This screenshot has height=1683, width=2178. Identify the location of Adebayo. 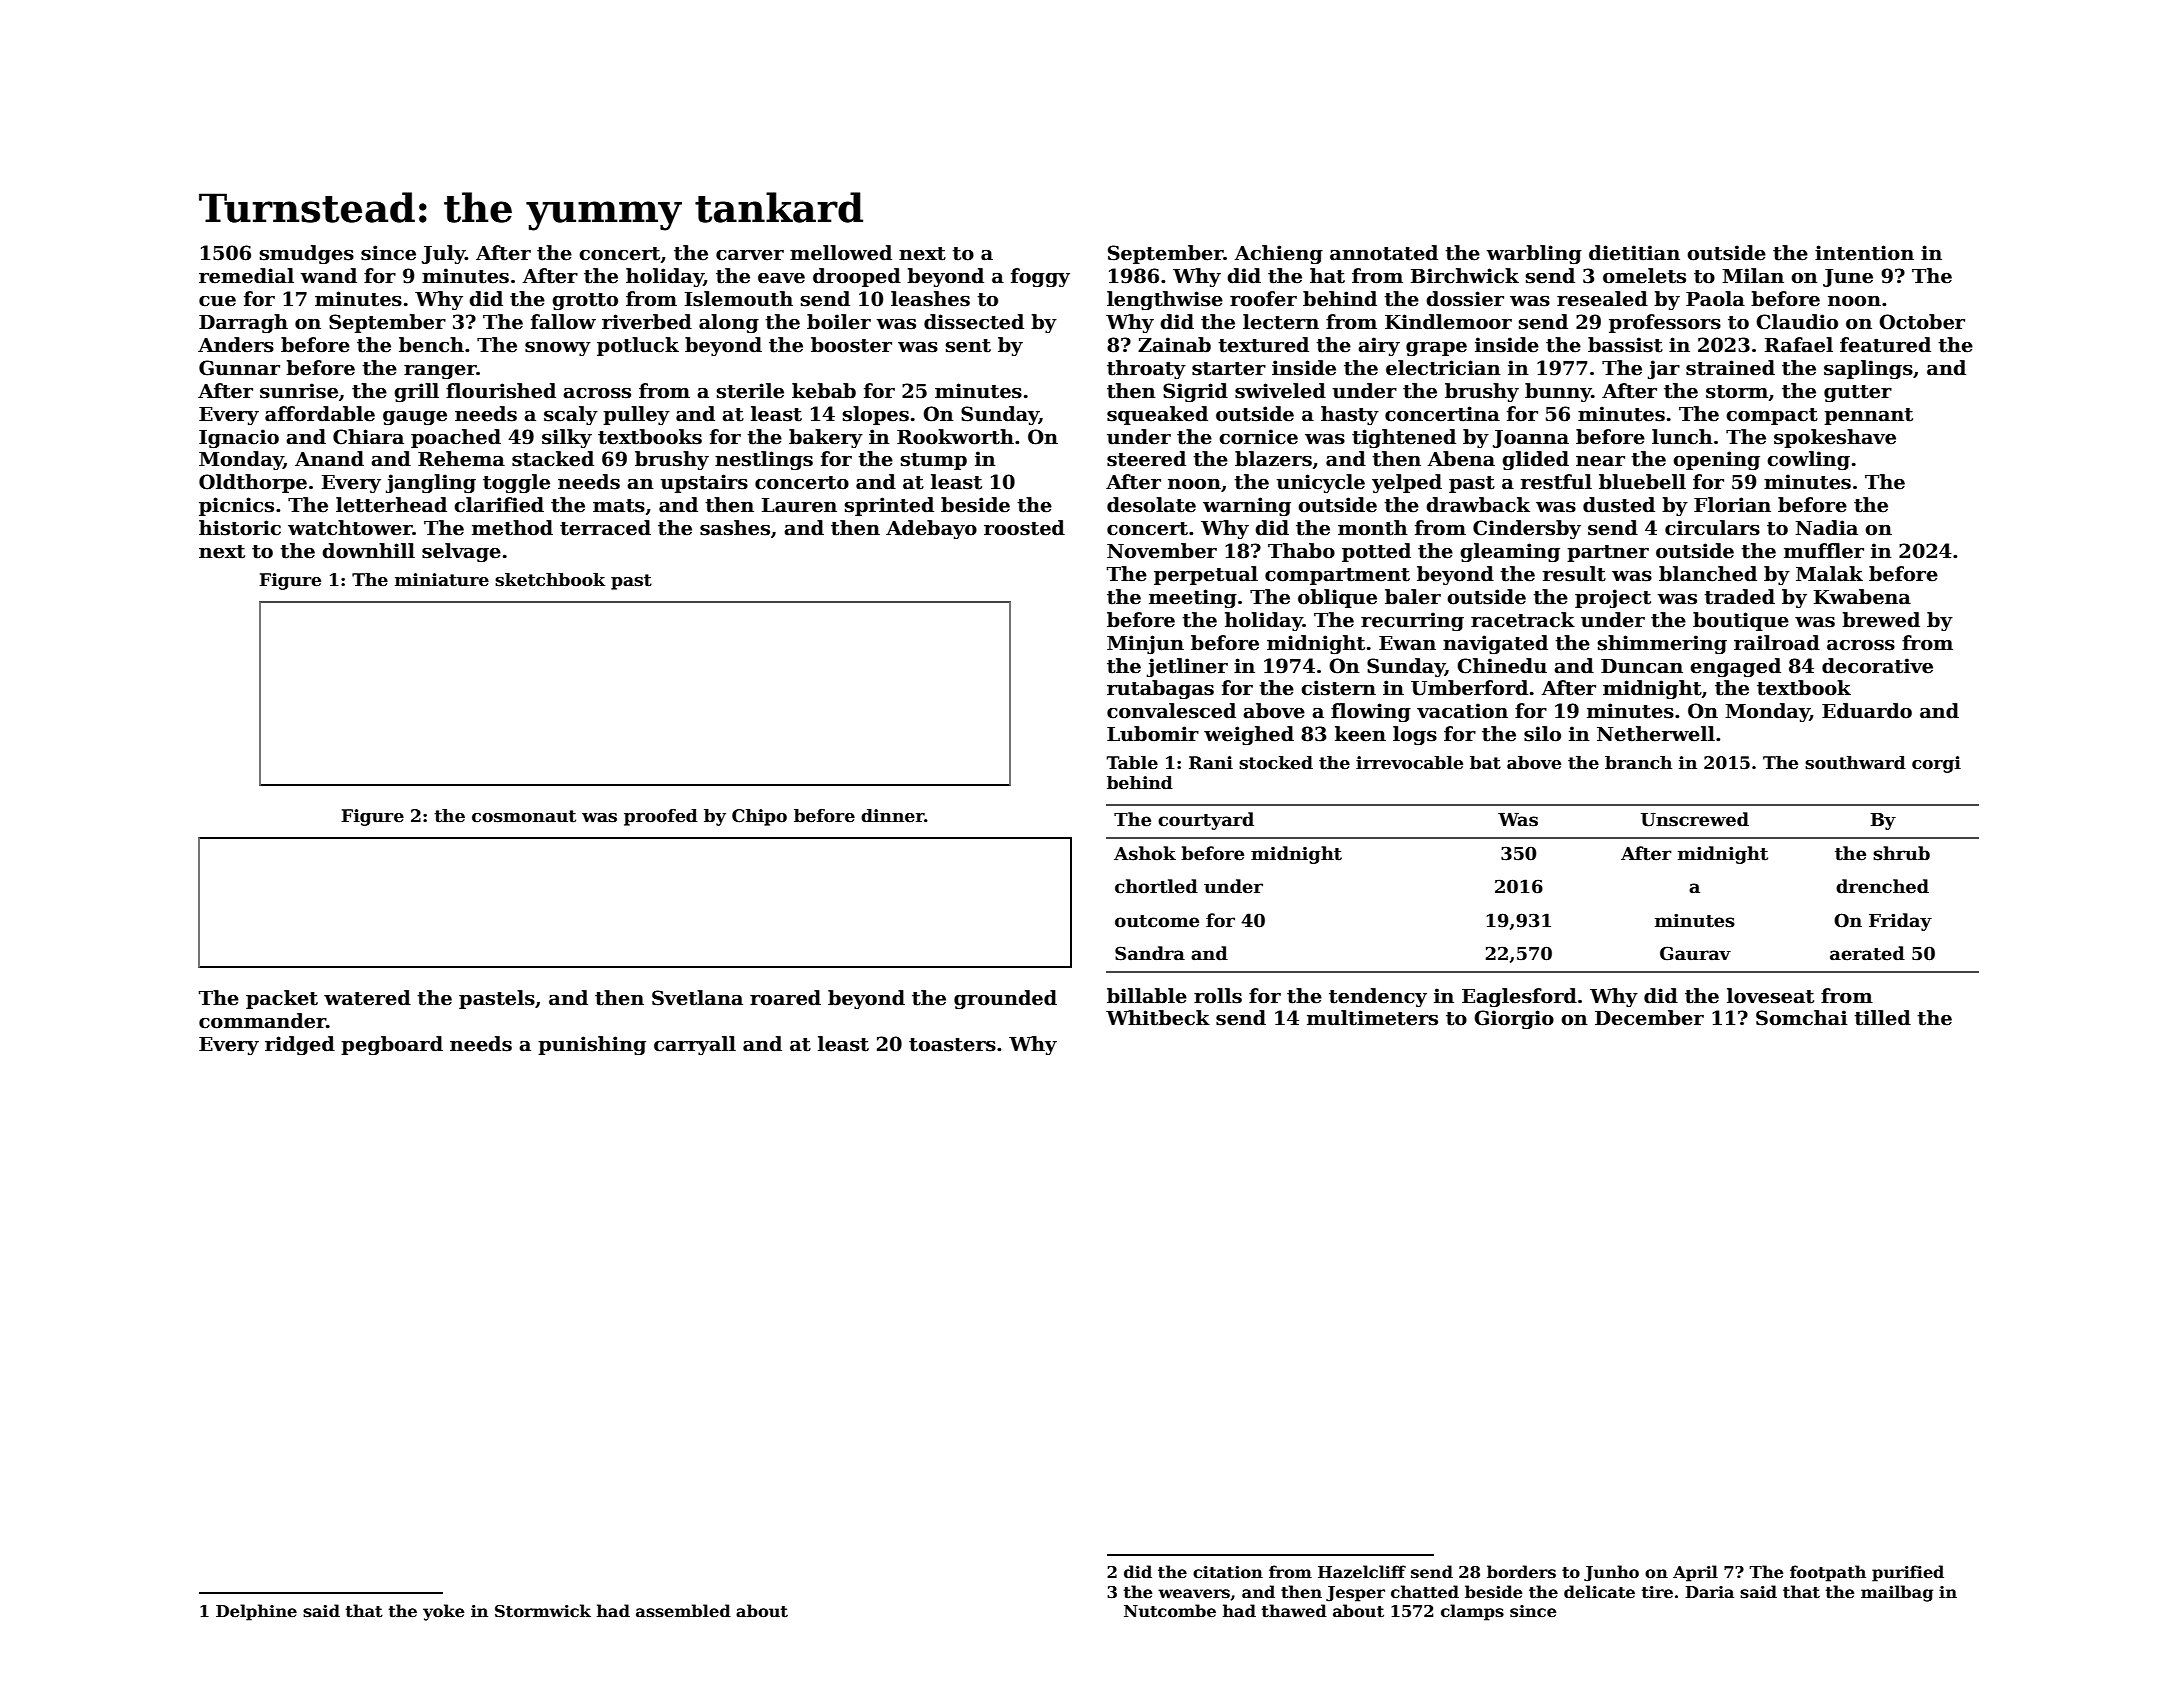
(931, 529).
